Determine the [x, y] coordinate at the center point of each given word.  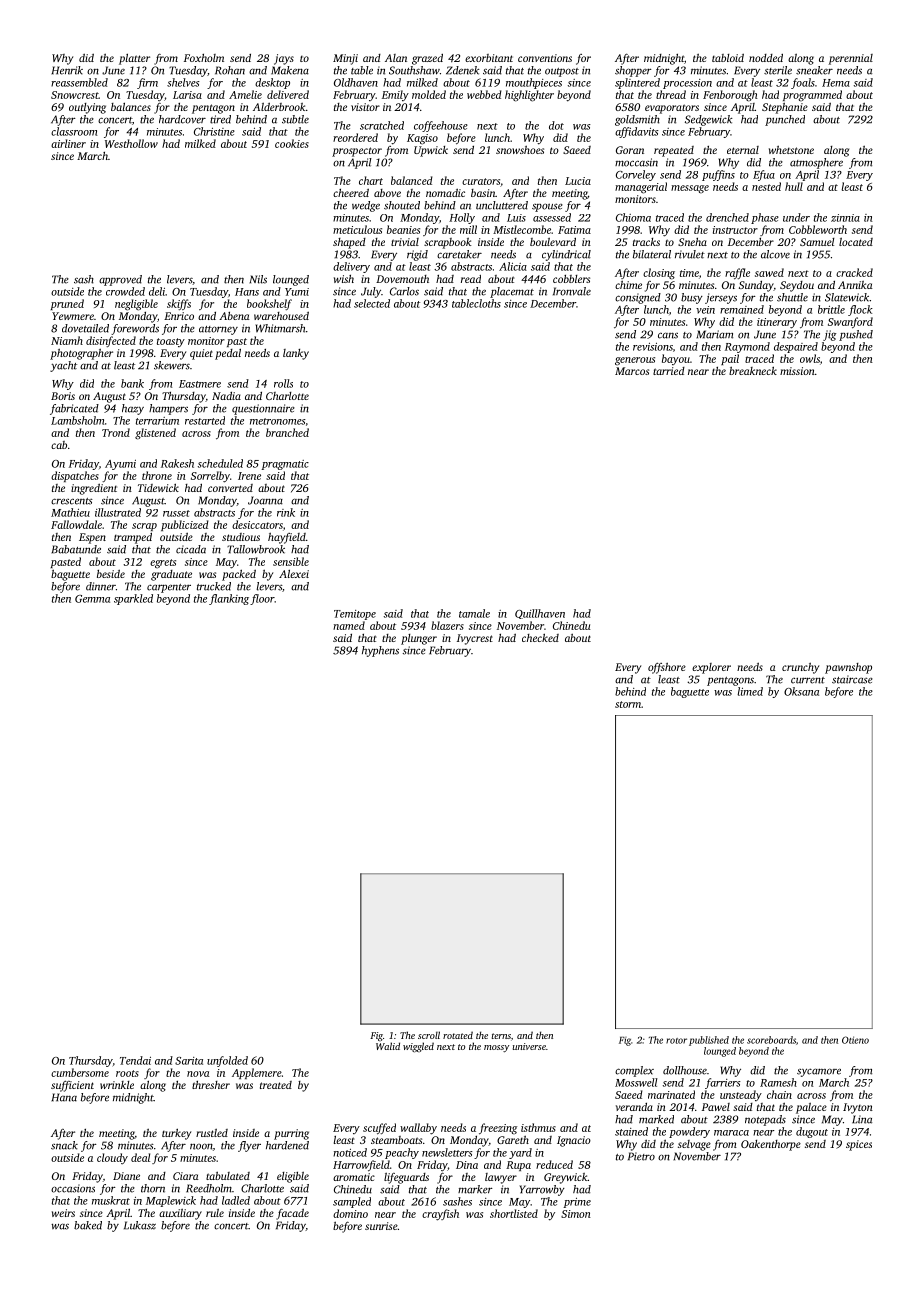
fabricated [74, 409]
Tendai [135, 1060]
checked [540, 637]
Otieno [855, 1040]
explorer [711, 668]
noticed [350, 1152]
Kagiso [422, 139]
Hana [64, 1097]
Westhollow [131, 143]
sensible [291, 561]
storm [628, 704]
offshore [667, 668]
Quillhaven [540, 614]
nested [766, 186]
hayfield [287, 538]
